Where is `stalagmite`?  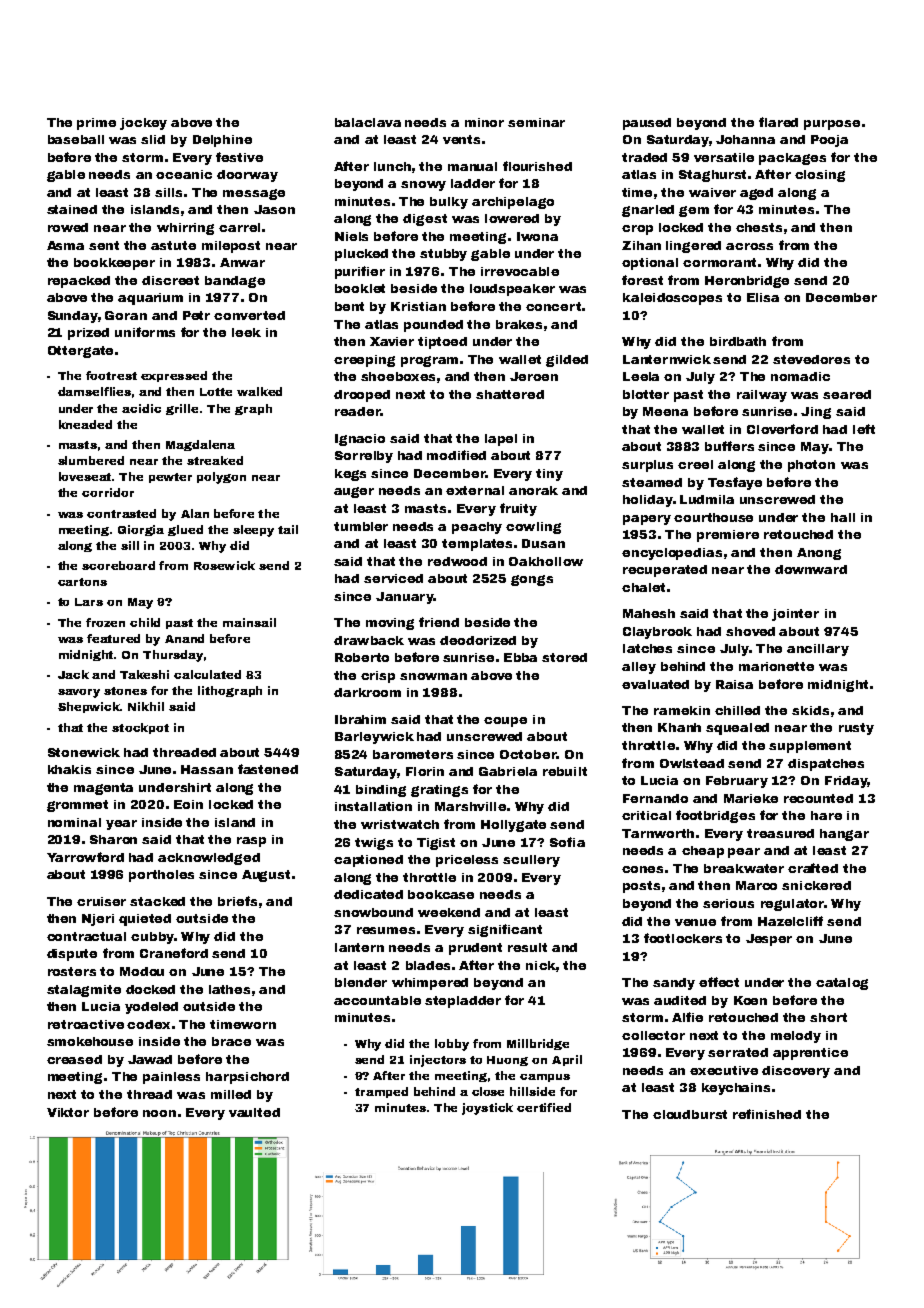 stalagmite is located at coordinates (84, 991).
